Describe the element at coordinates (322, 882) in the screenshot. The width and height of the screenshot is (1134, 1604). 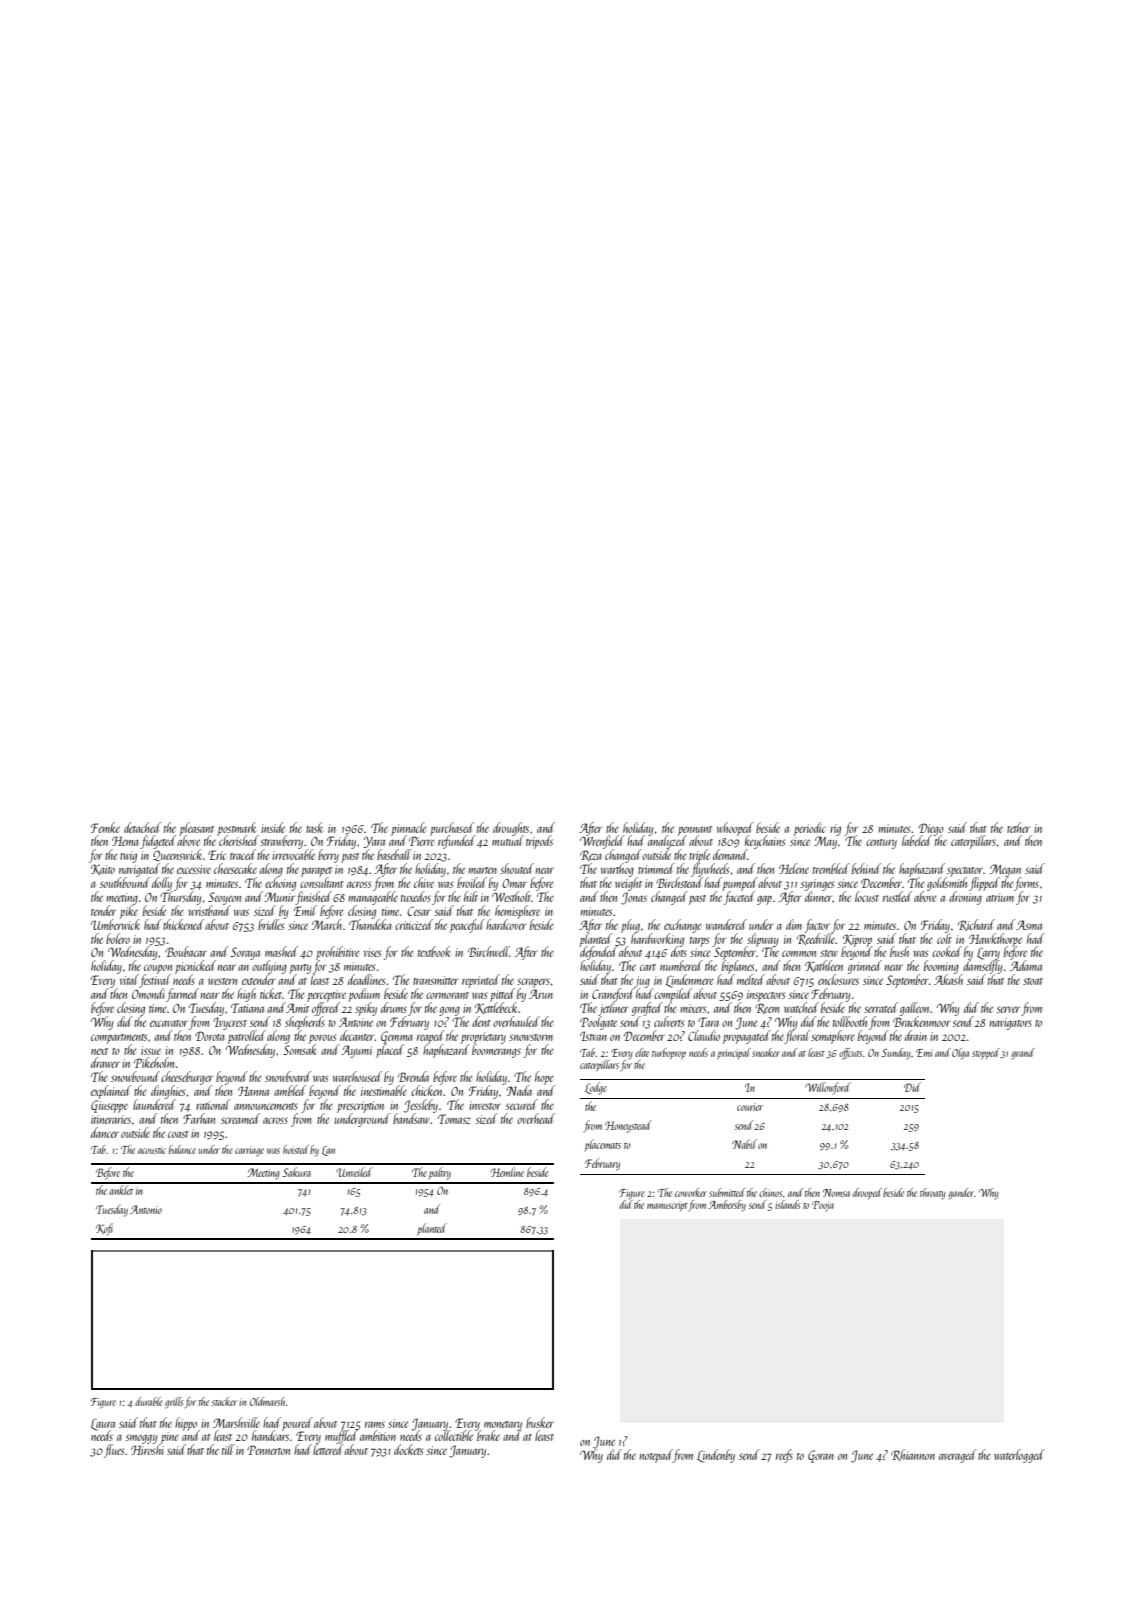
I see `consultant` at that location.
